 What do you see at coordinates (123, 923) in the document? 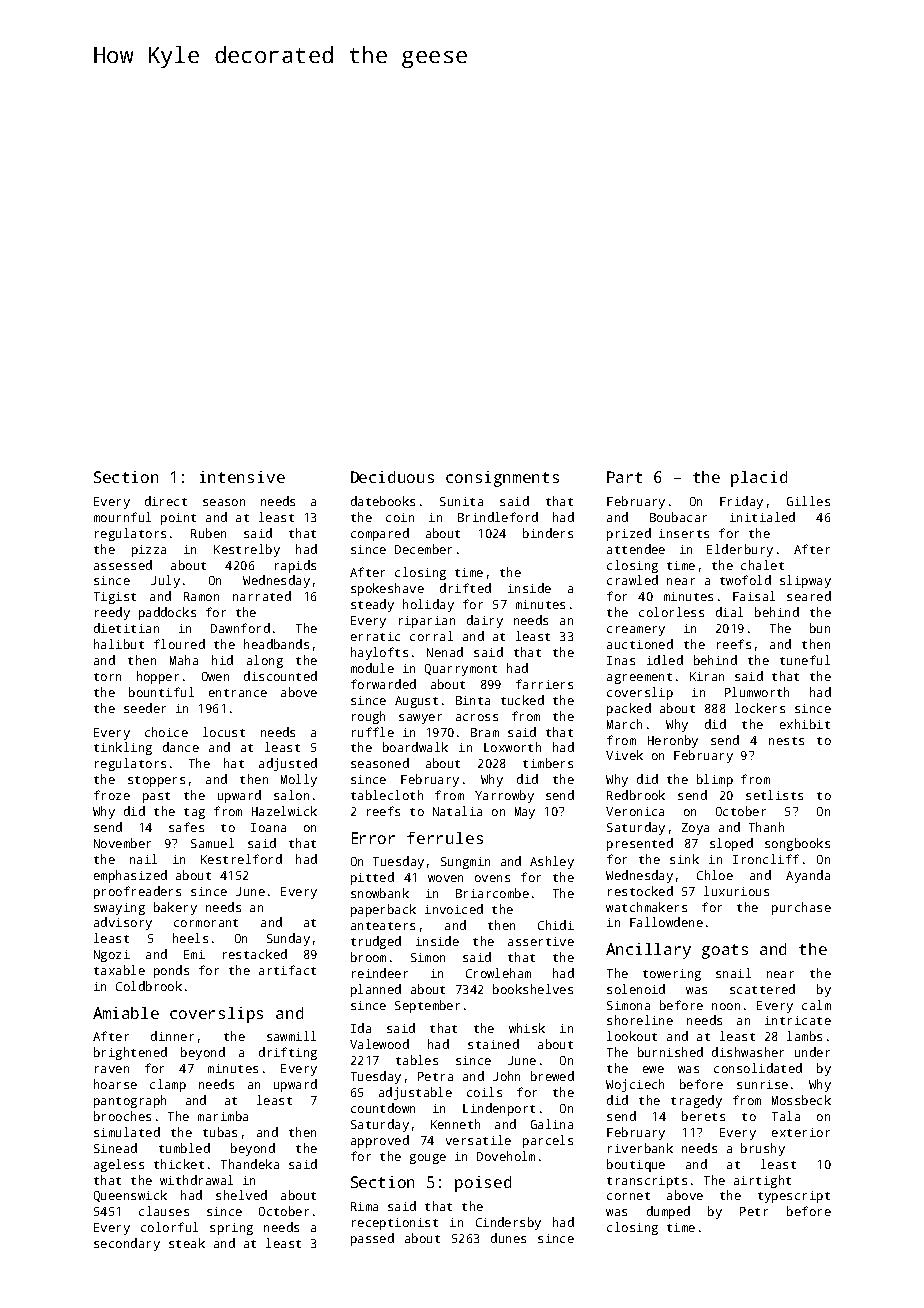
I see `advisory` at bounding box center [123, 923].
